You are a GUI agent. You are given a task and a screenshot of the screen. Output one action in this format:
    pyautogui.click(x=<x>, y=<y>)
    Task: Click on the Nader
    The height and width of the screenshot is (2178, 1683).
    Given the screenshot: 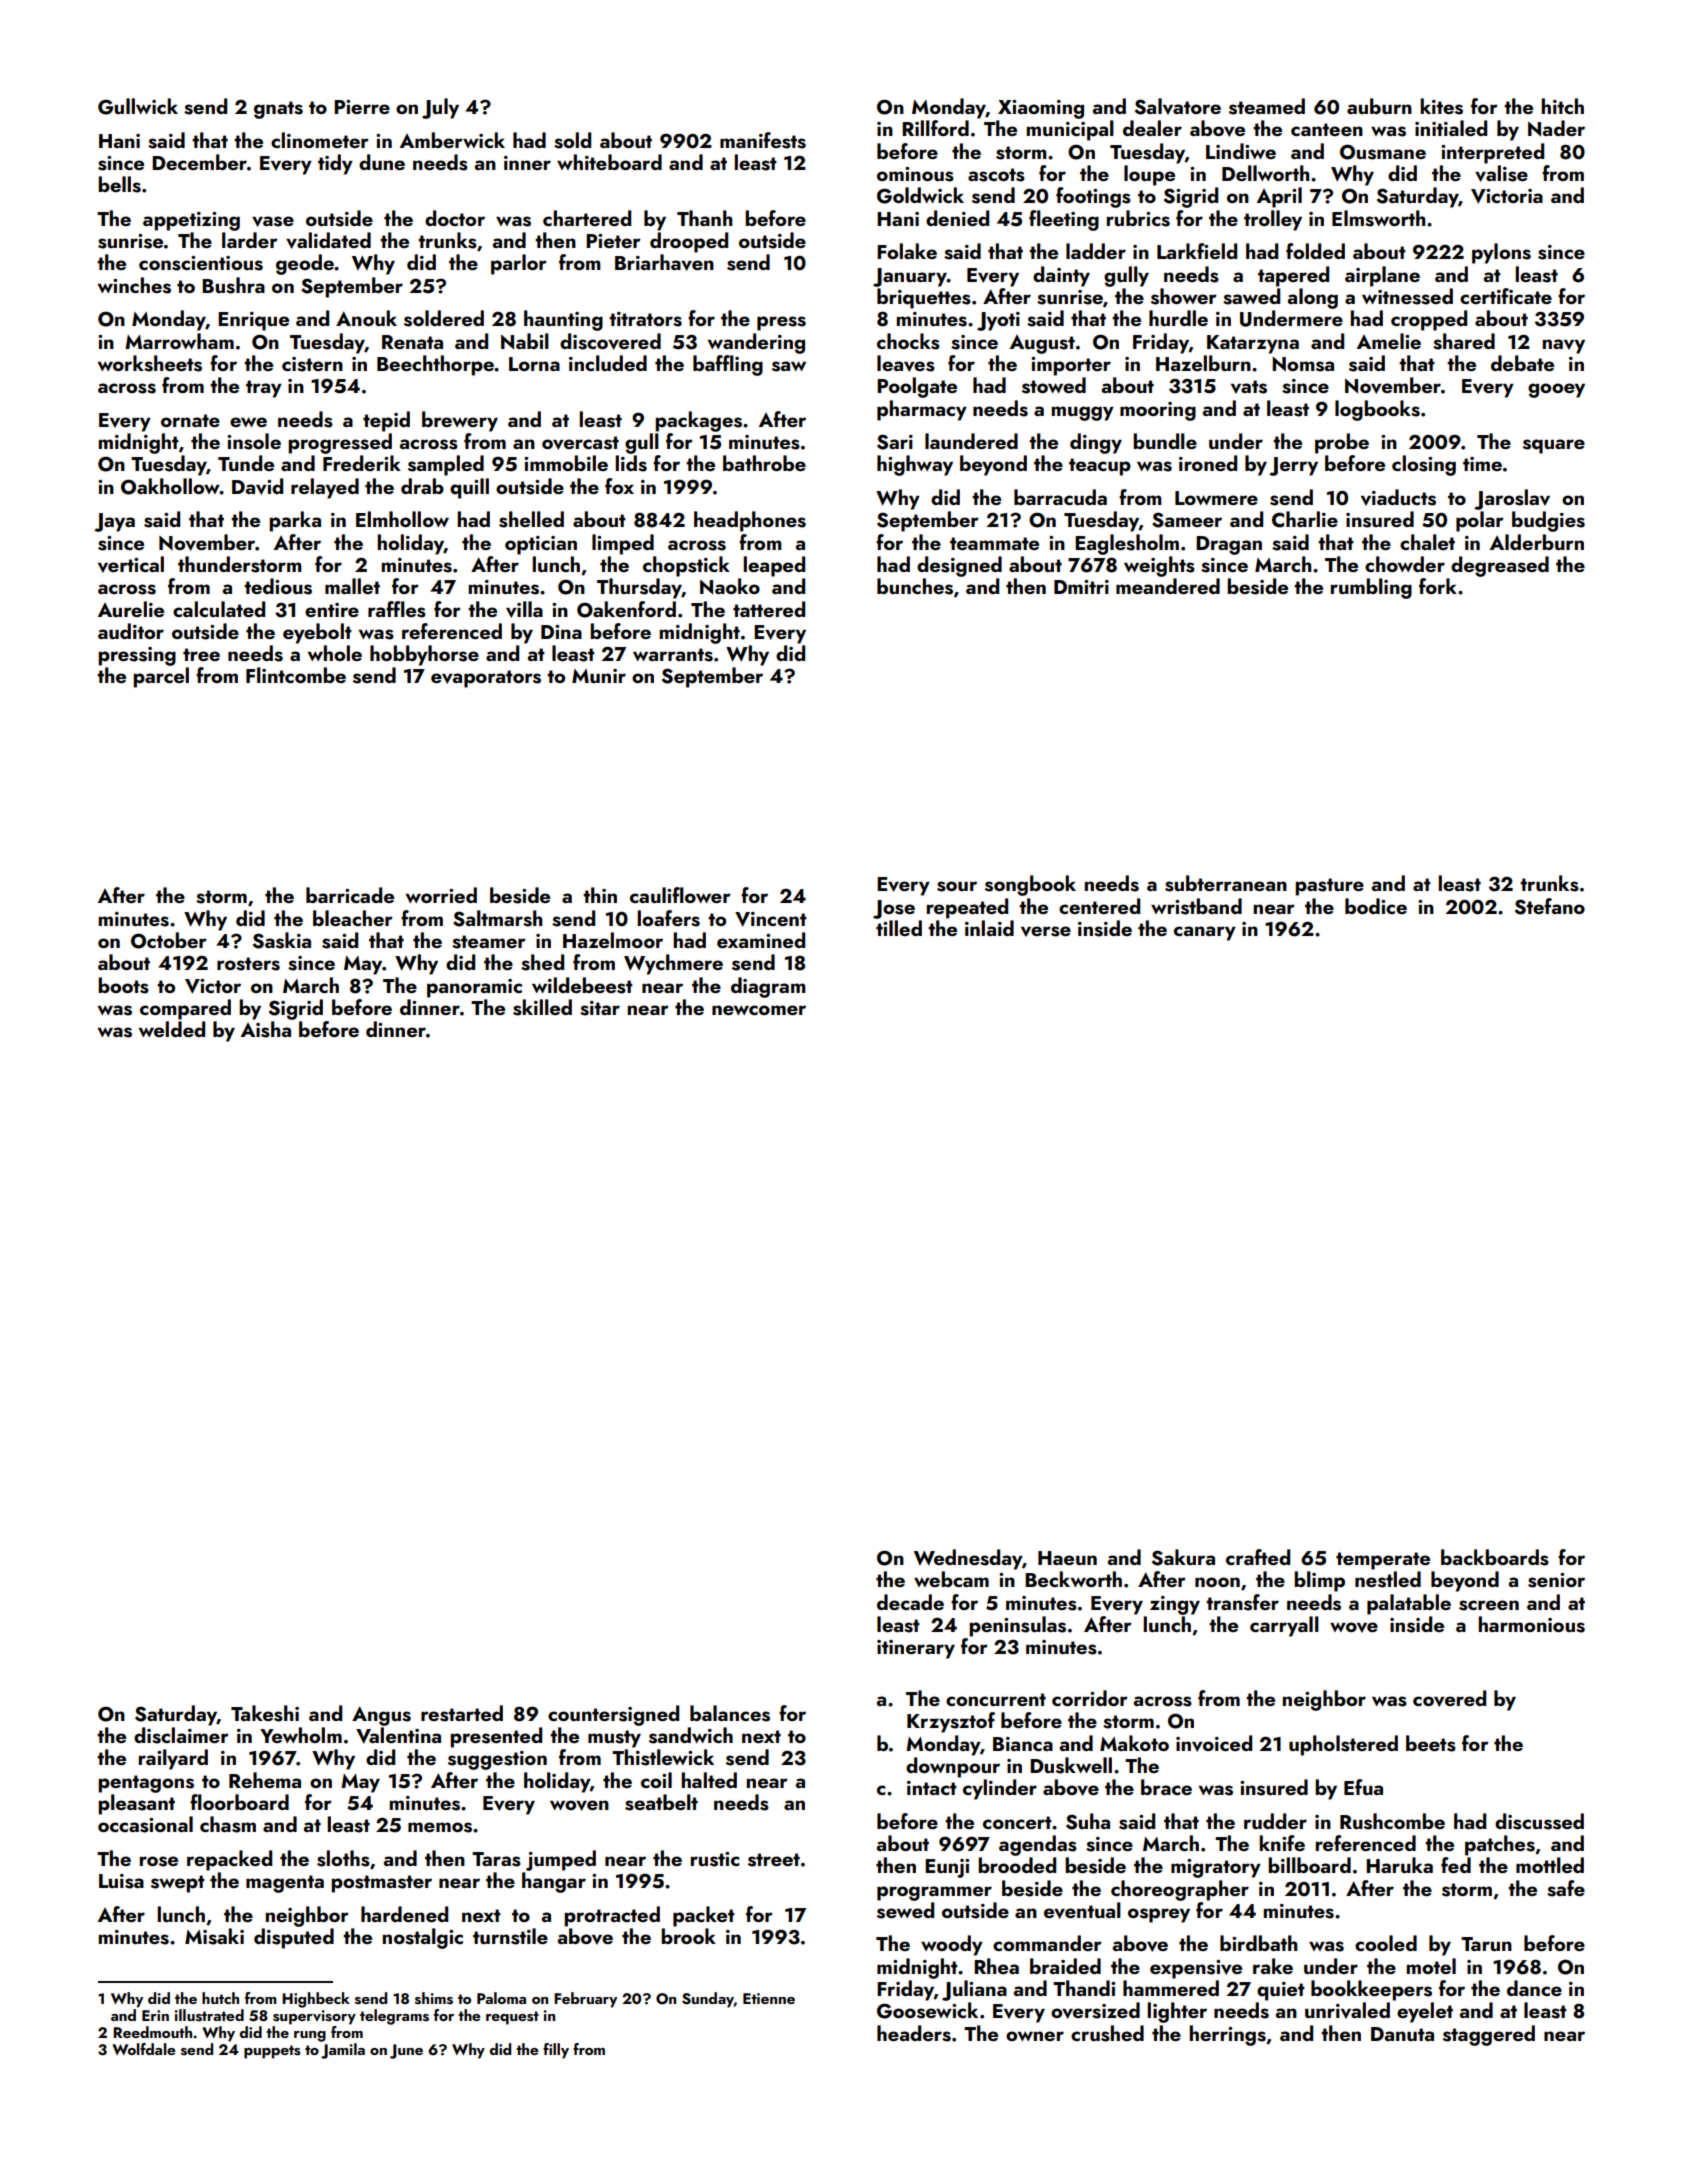 What is the action you would take?
    pyautogui.click(x=1556, y=128)
